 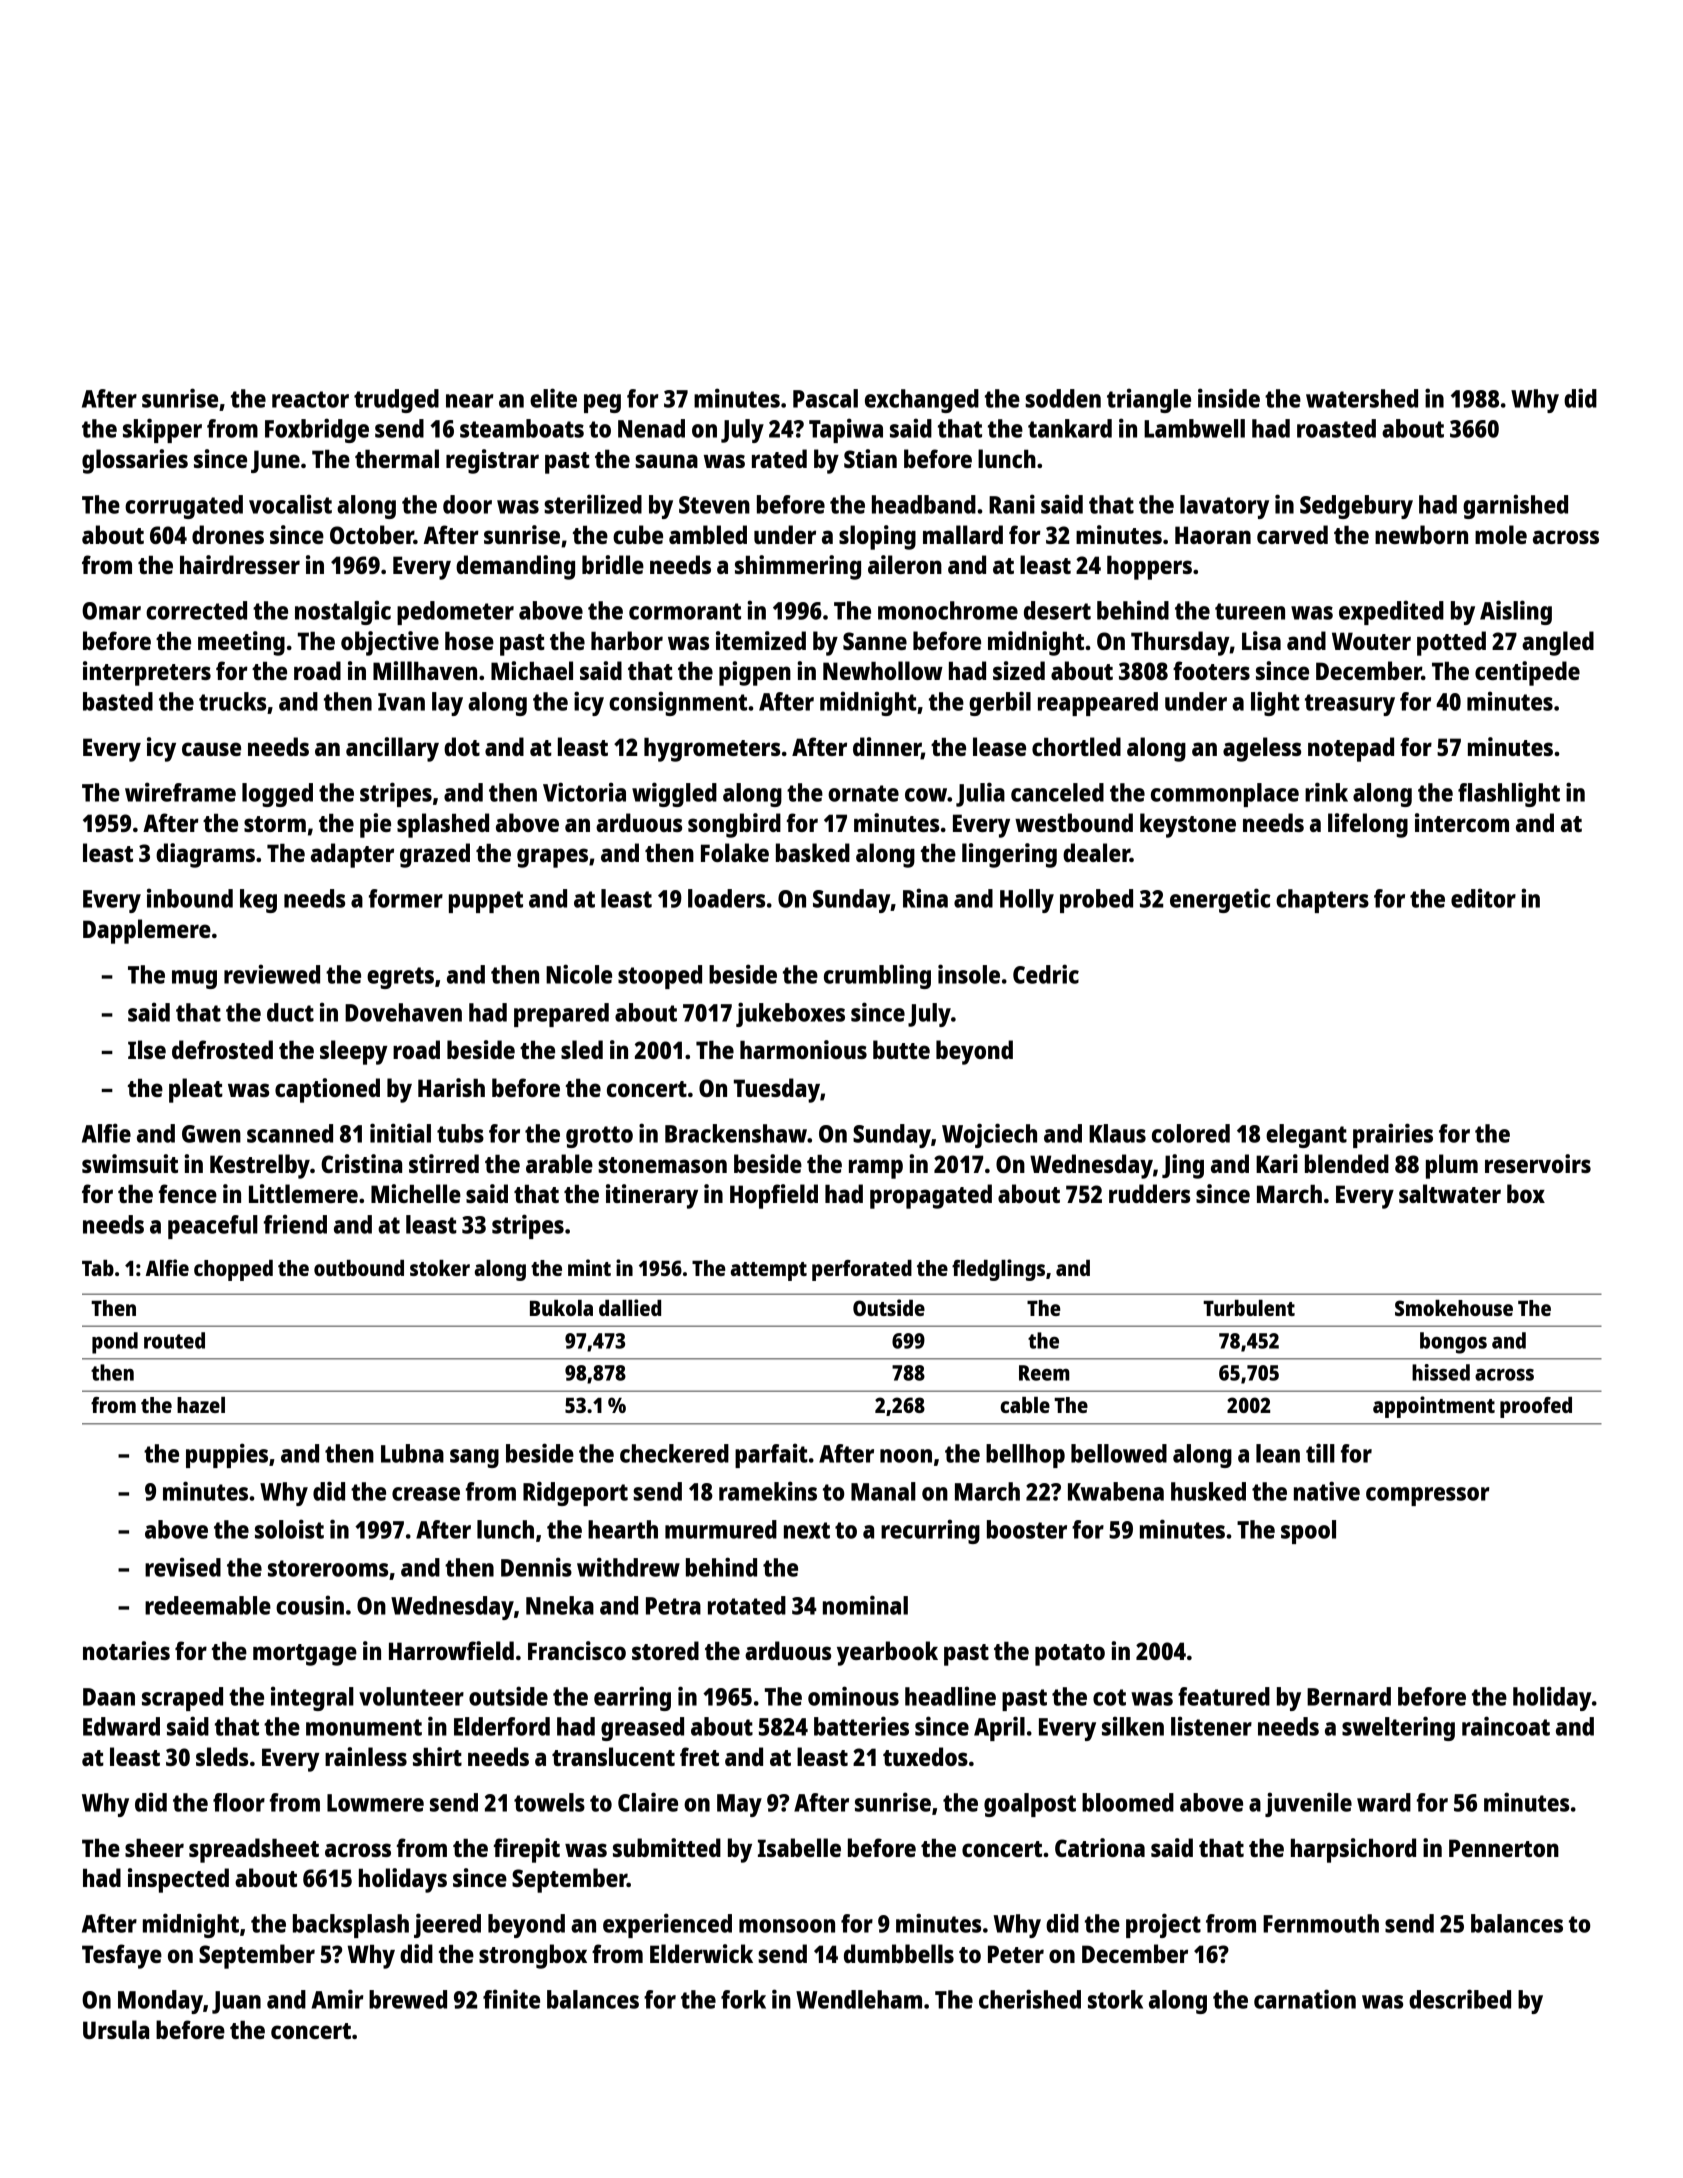 I want to click on elegant, so click(x=1306, y=1136).
